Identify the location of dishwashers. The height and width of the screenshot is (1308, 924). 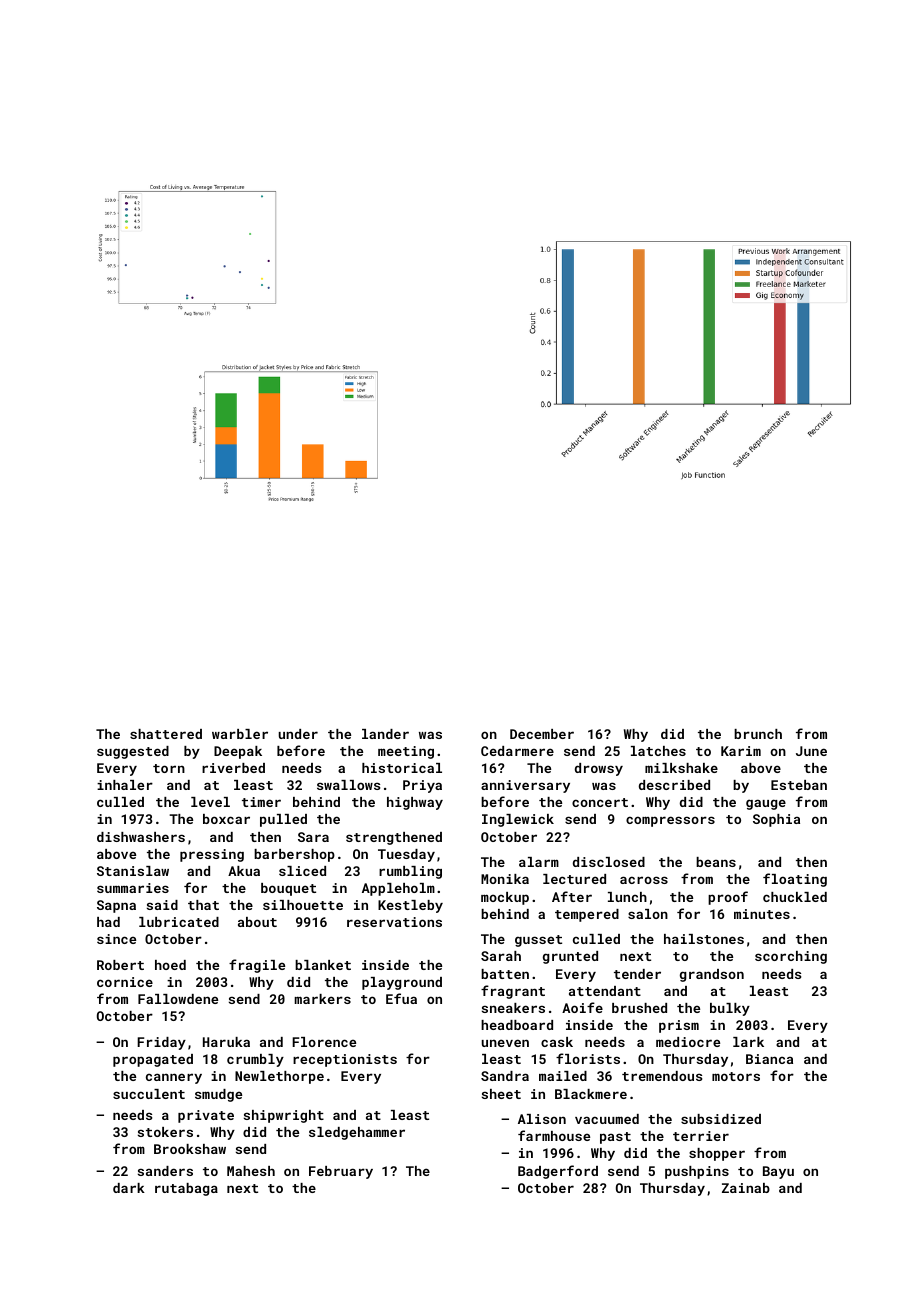
(141, 837).
